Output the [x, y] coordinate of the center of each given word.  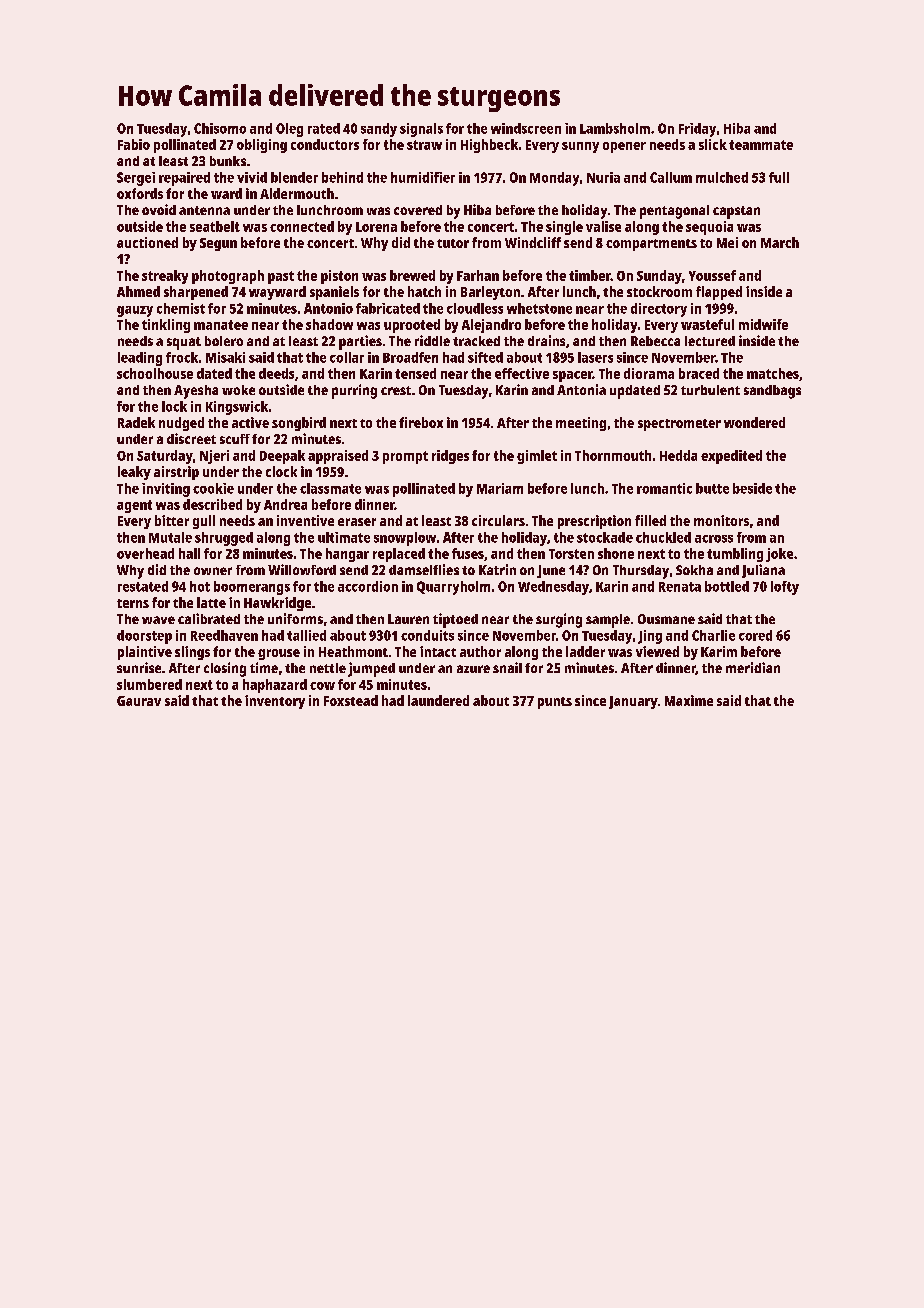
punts [555, 703]
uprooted [412, 326]
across [714, 539]
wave [158, 620]
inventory [275, 702]
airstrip [176, 473]
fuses [468, 553]
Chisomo [220, 128]
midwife [763, 324]
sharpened [196, 293]
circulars [498, 520]
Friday [697, 130]
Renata [680, 587]
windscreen [526, 128]
